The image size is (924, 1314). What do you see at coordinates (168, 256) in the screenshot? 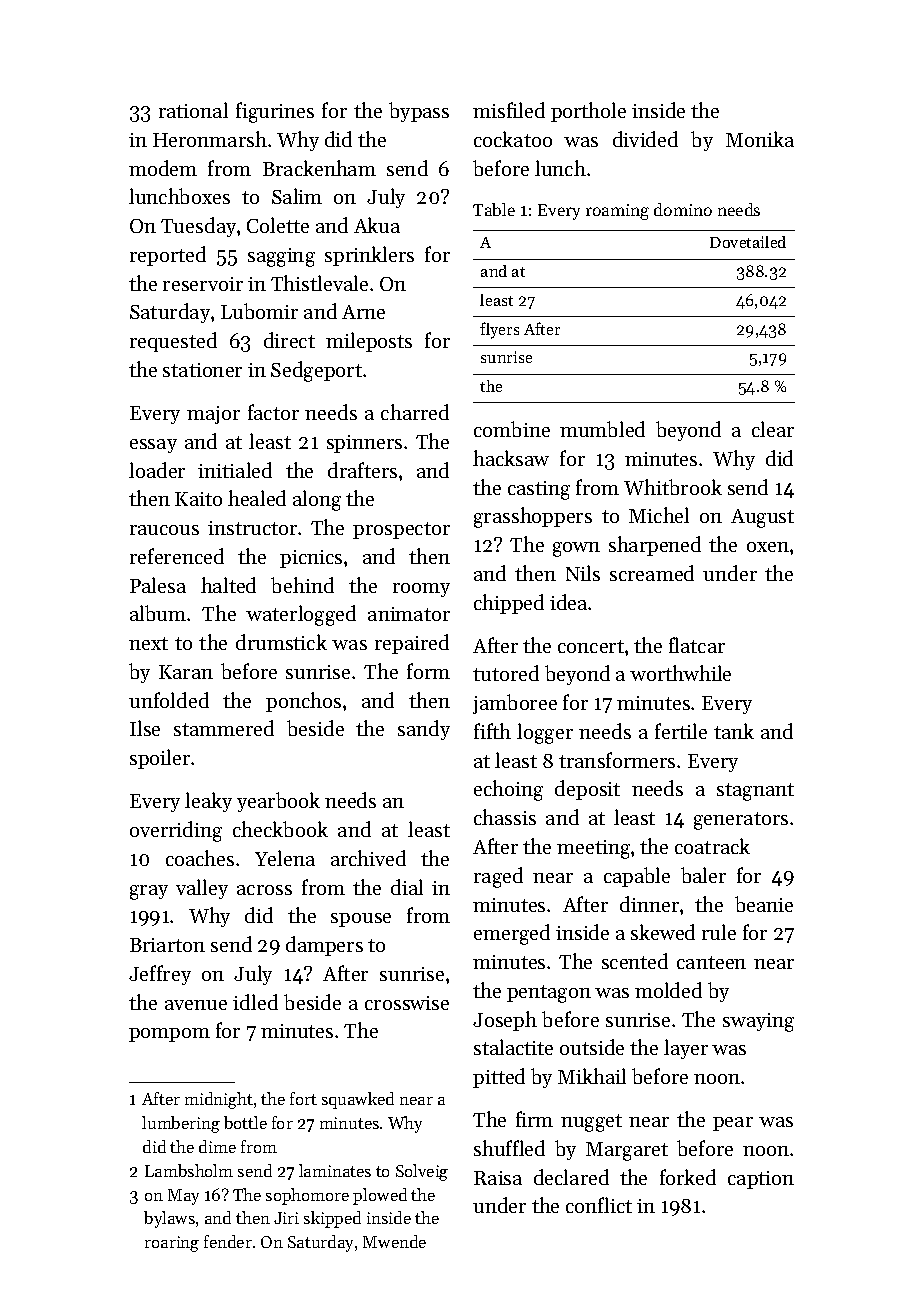
I see `reported` at bounding box center [168, 256].
